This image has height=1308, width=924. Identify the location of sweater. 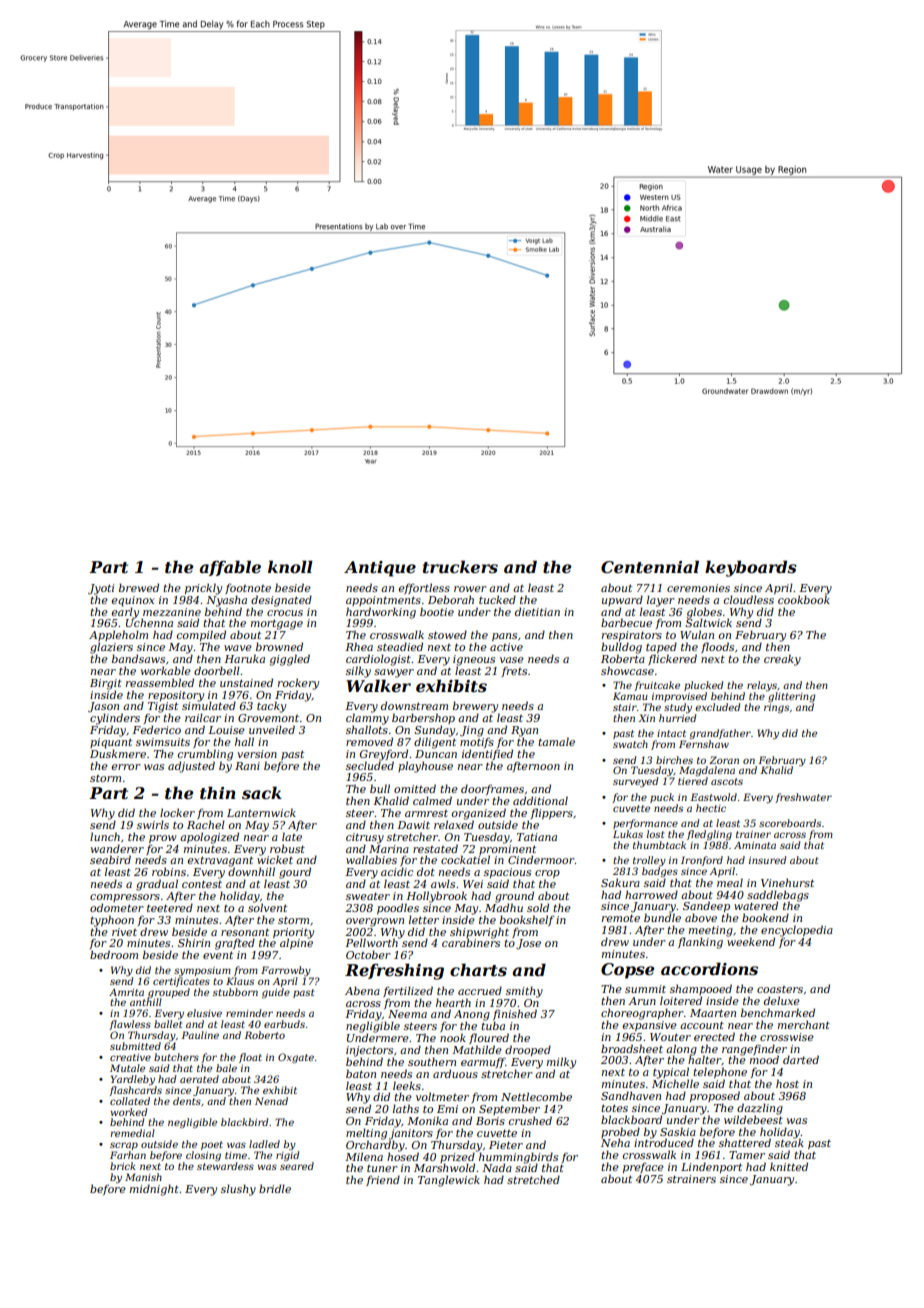
(368, 896).
